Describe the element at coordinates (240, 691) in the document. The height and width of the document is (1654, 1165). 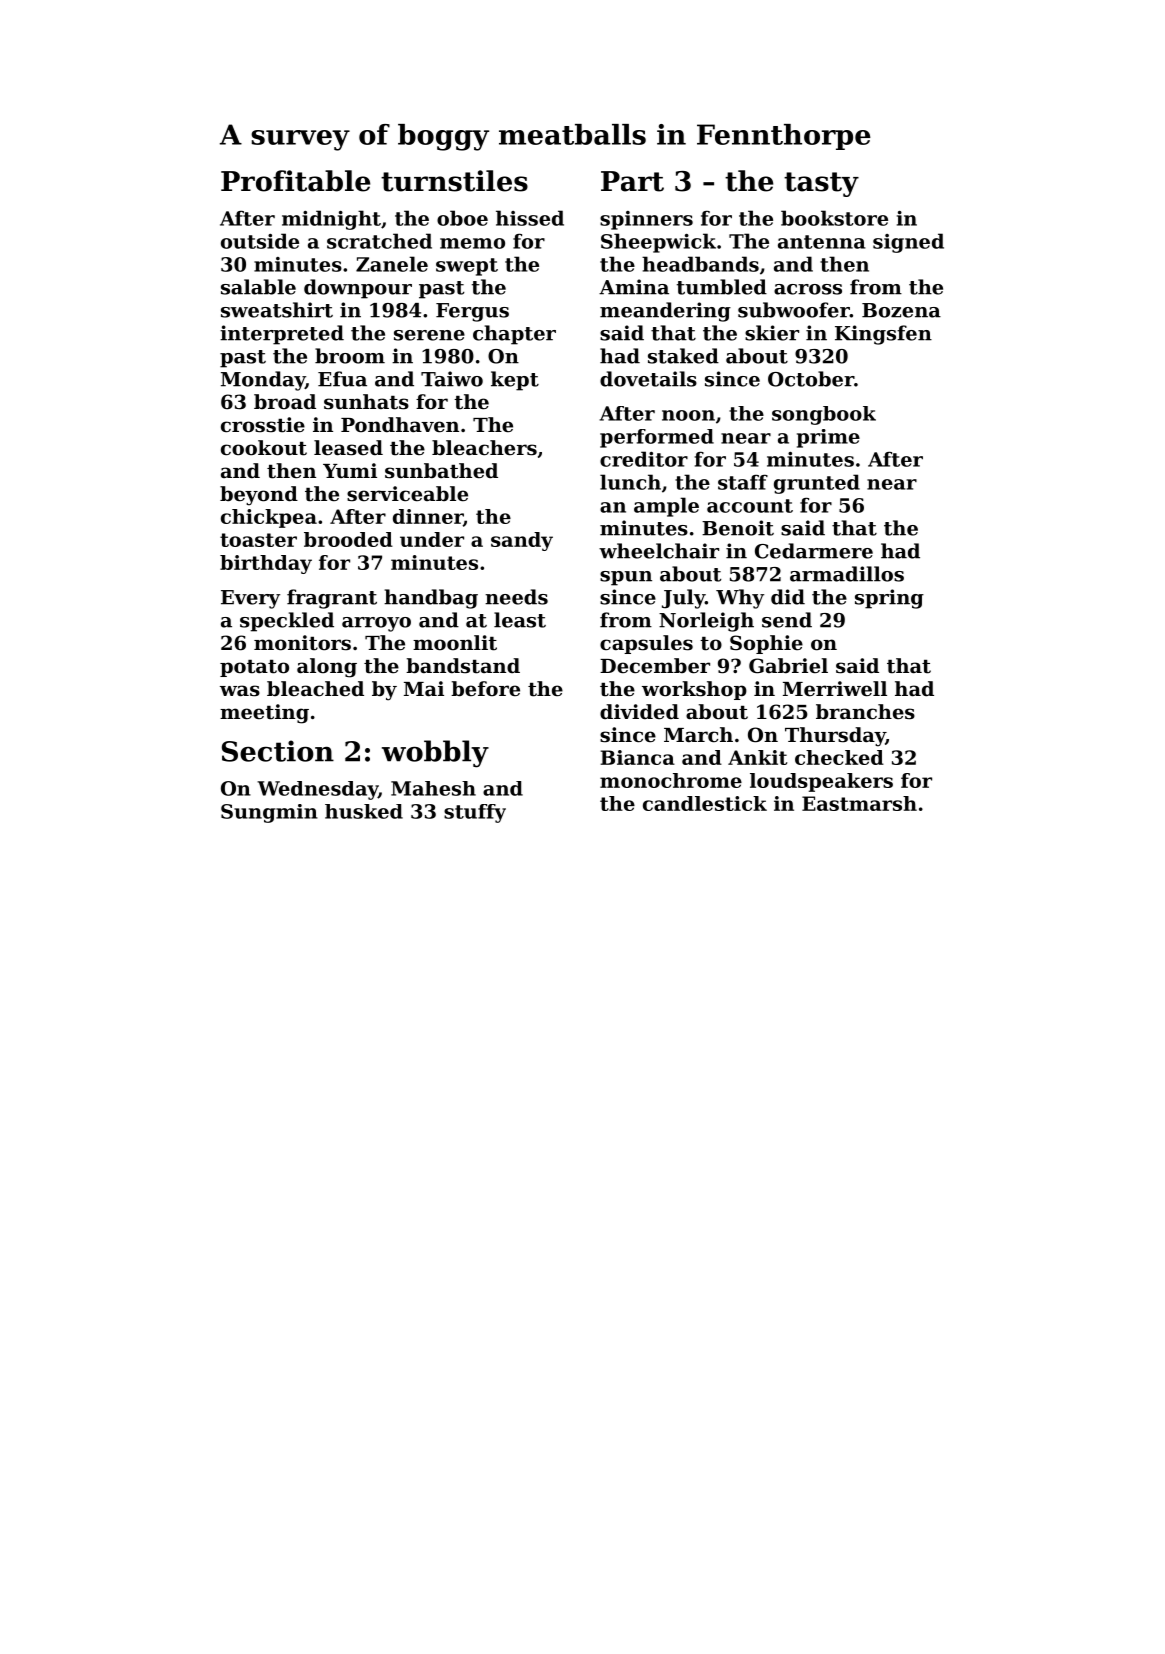
I see `was` at that location.
